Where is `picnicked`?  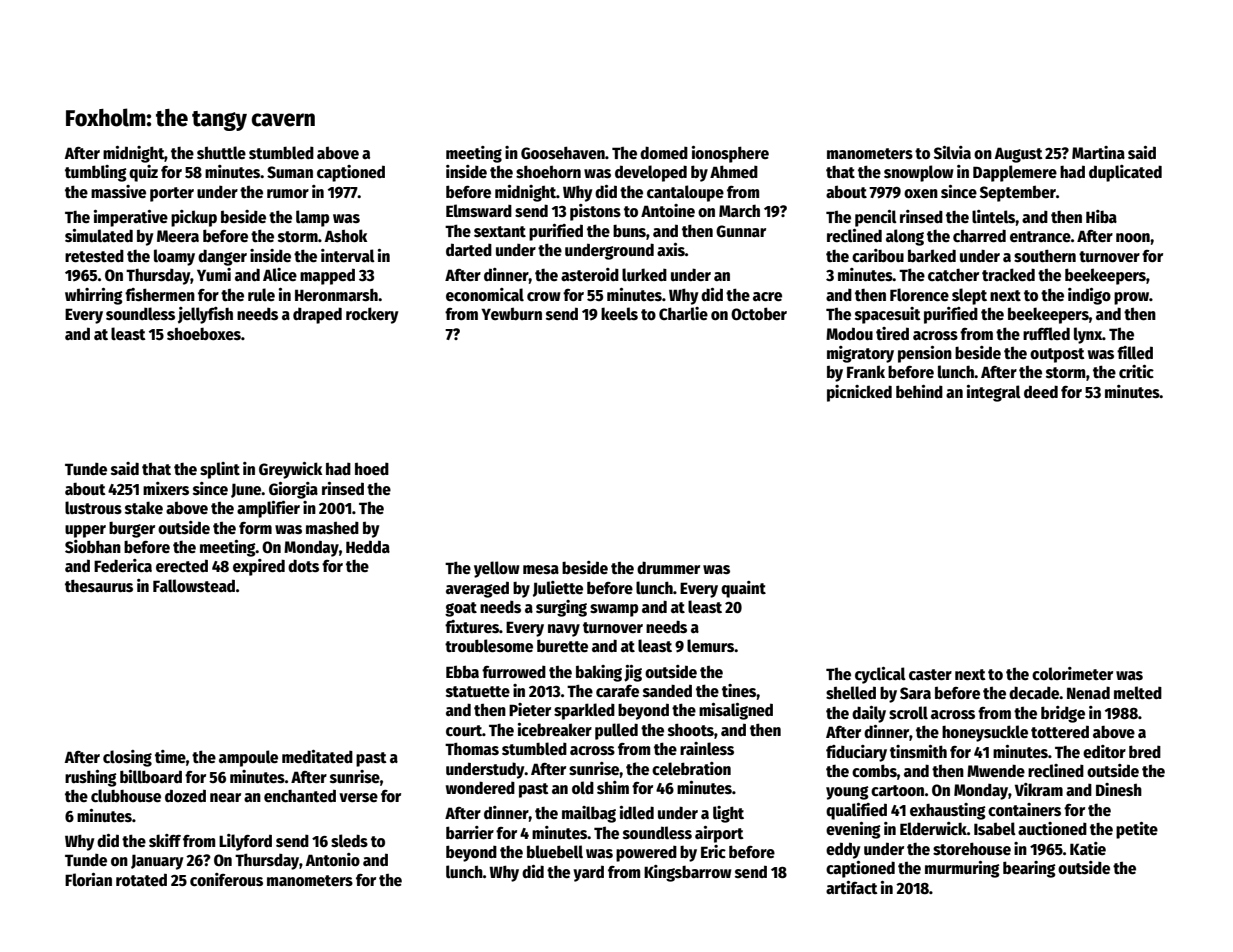 picnicked is located at coordinates (859, 393).
